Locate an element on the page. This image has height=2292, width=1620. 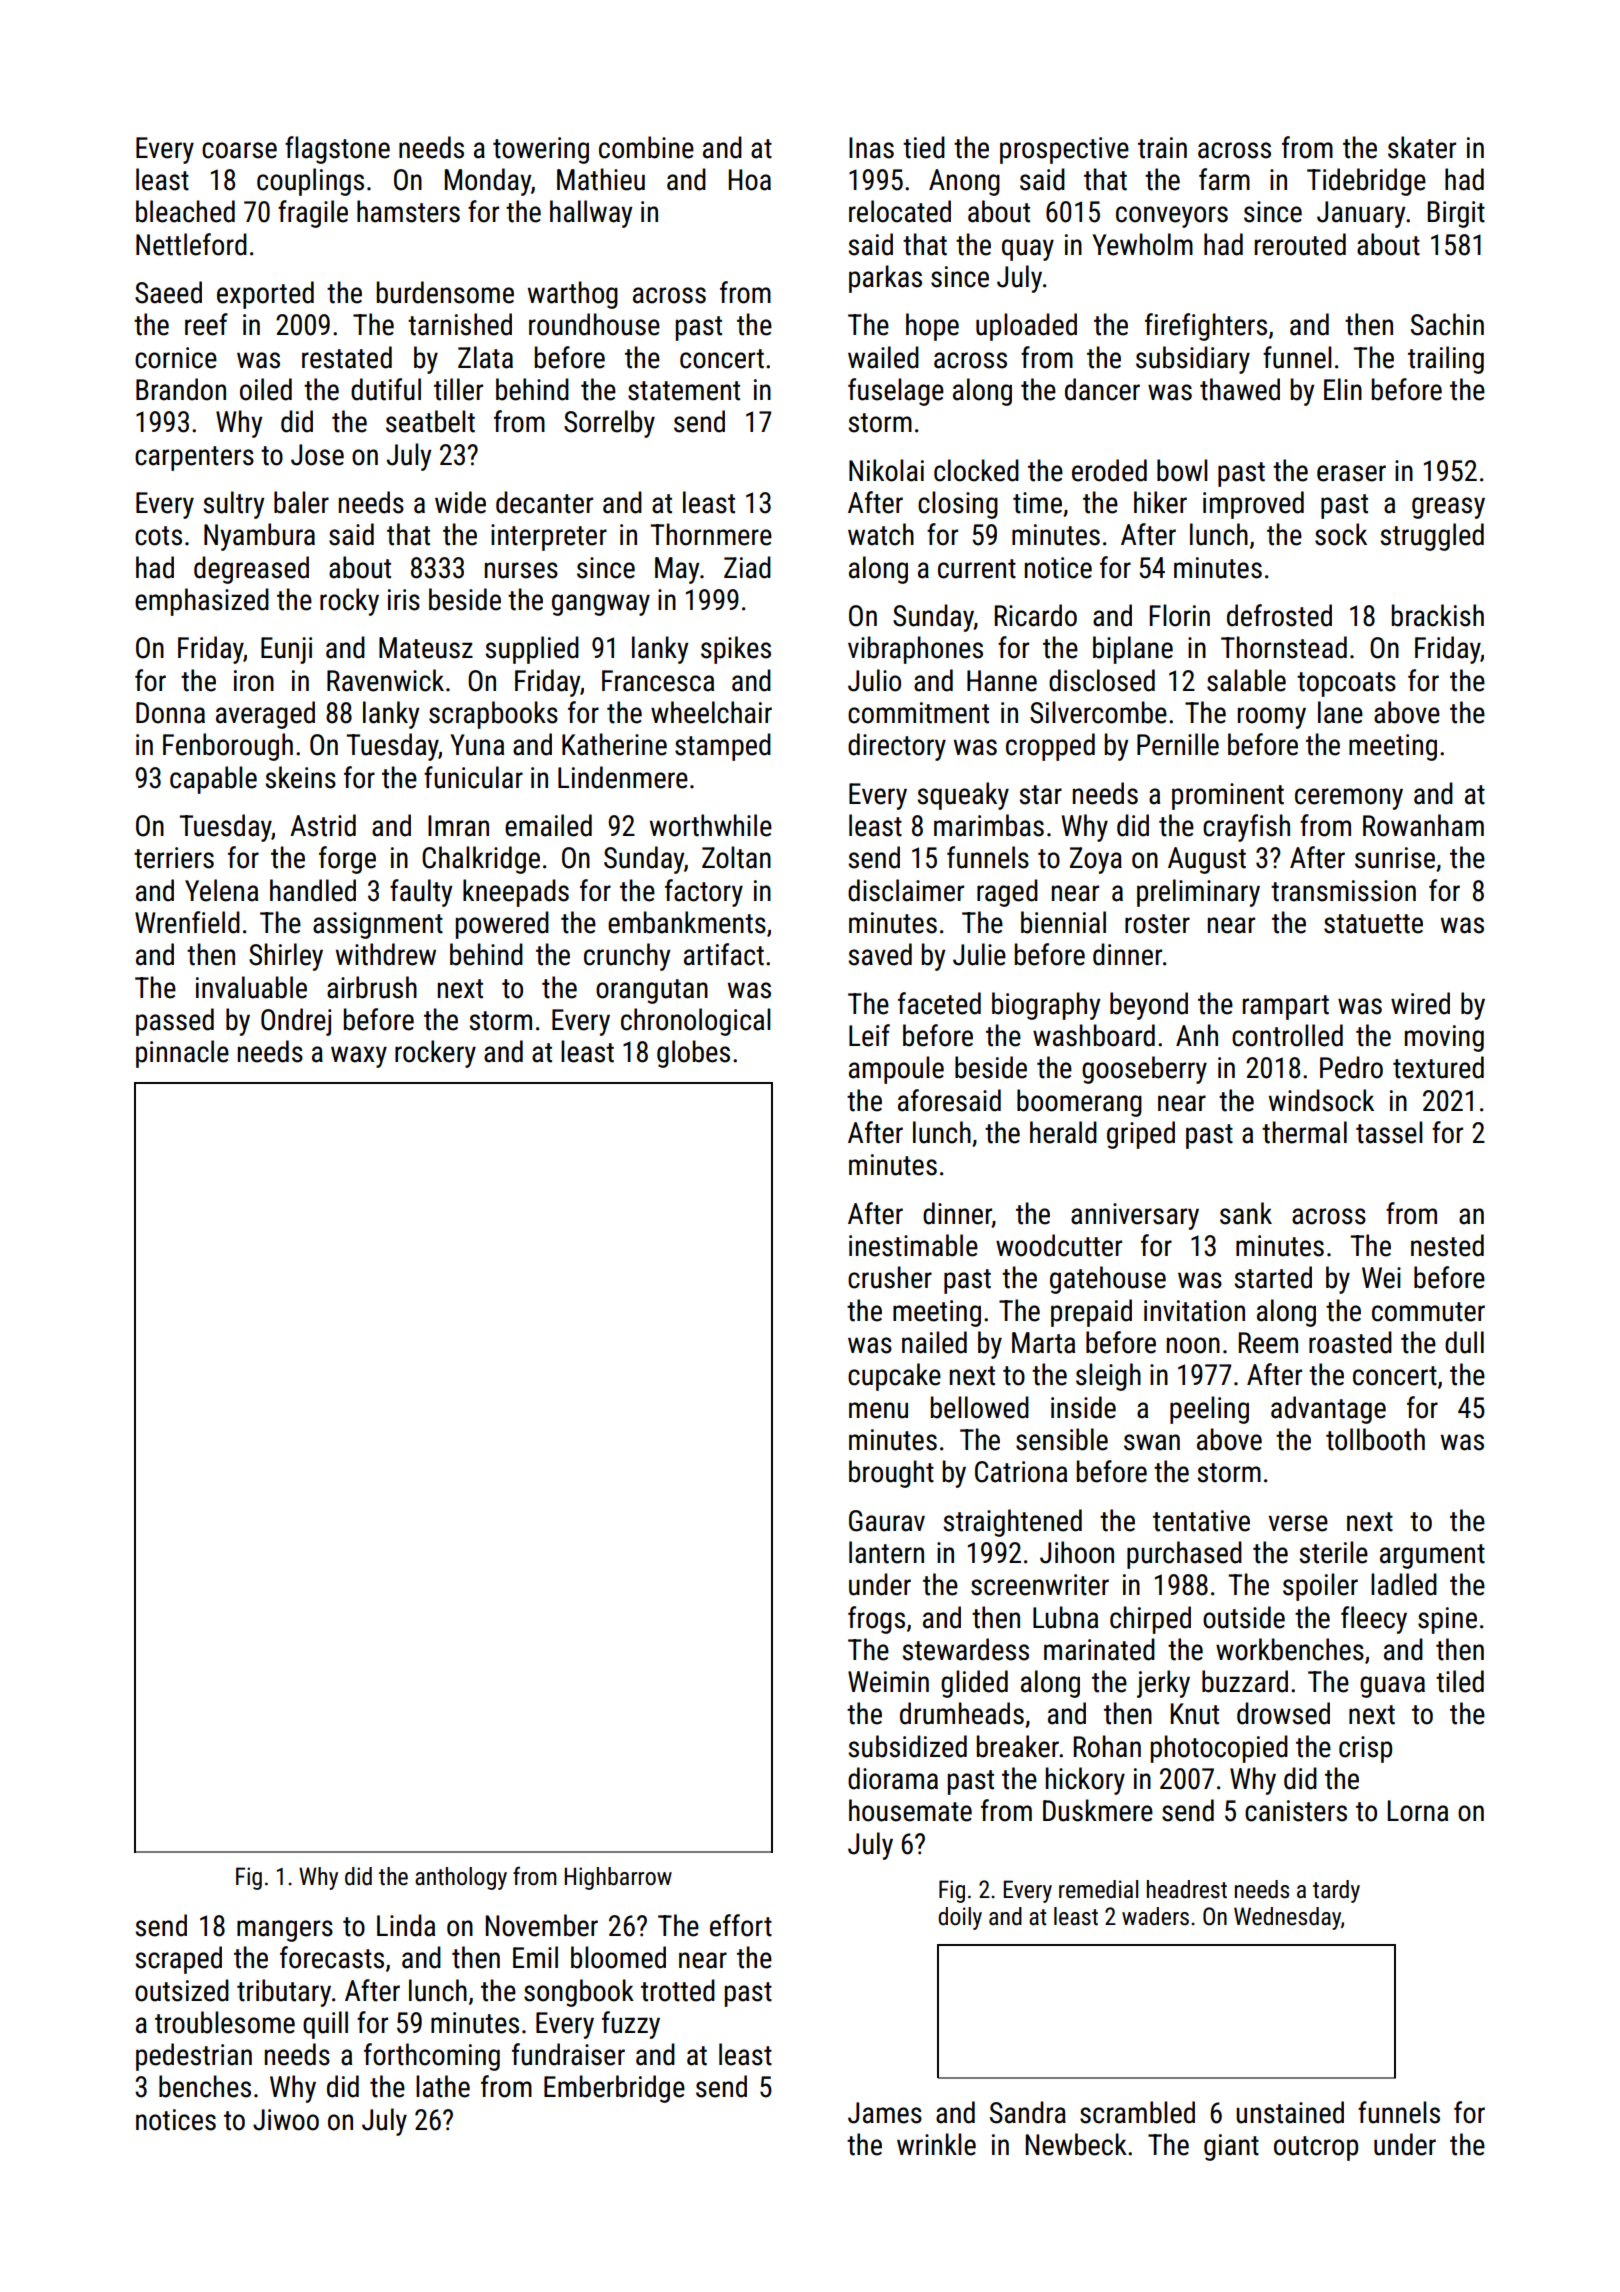
Inas is located at coordinates (871, 148).
